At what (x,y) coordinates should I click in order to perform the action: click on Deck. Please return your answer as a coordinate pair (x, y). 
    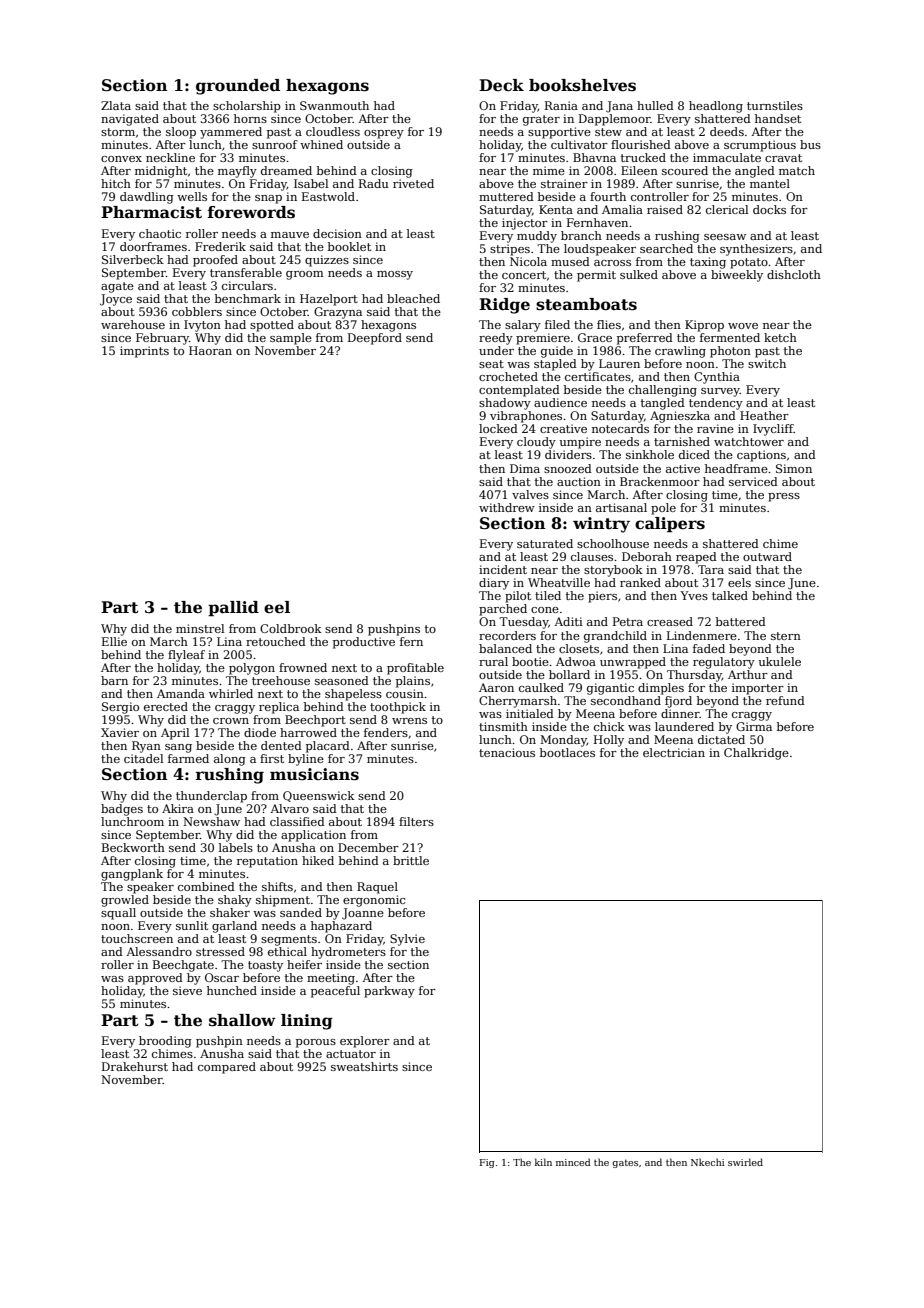
    Looking at the image, I should click on (501, 85).
